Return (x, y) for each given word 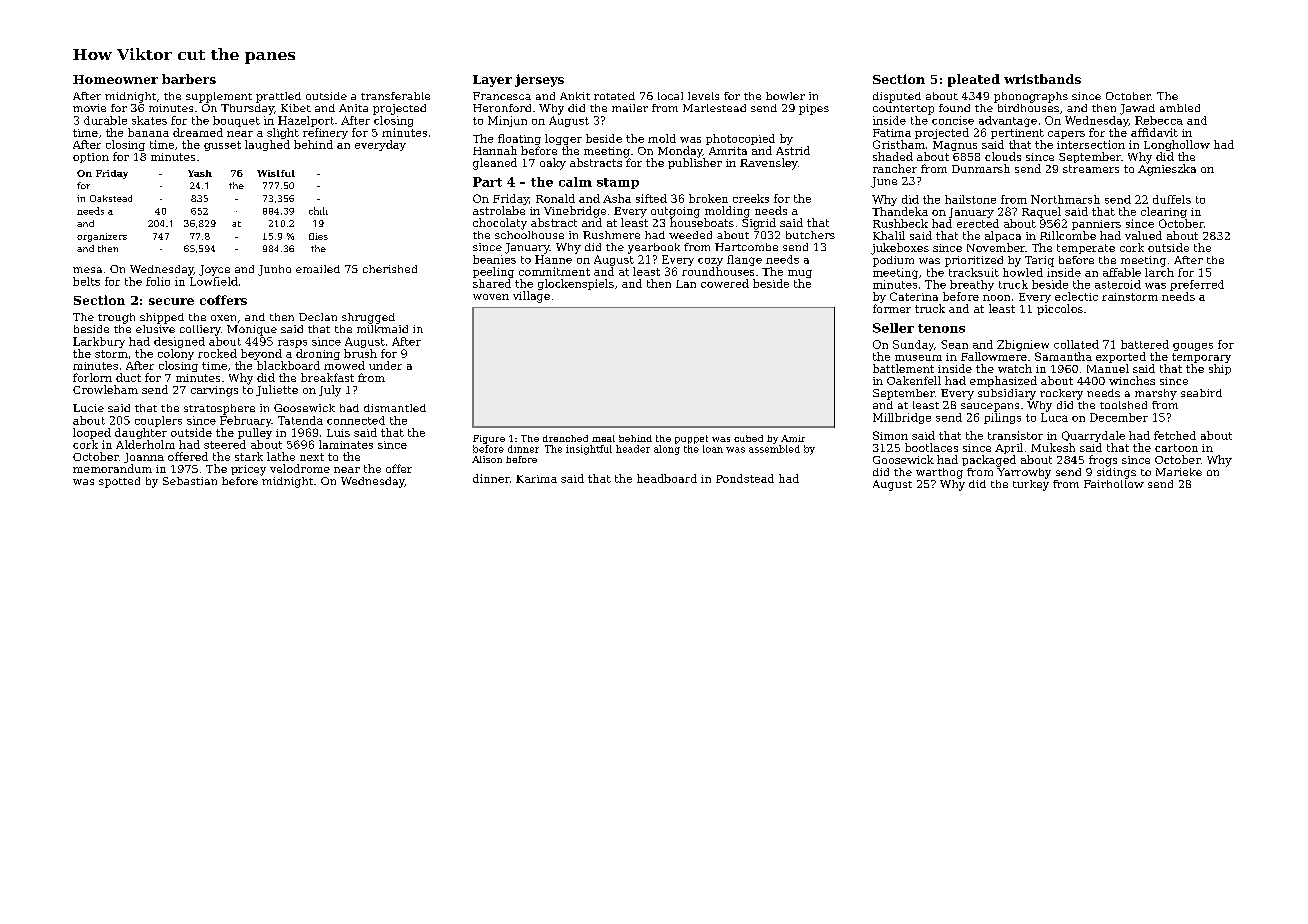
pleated (974, 80)
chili (318, 211)
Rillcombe (1068, 235)
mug (800, 274)
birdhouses (1028, 108)
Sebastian (190, 481)
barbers (189, 79)
